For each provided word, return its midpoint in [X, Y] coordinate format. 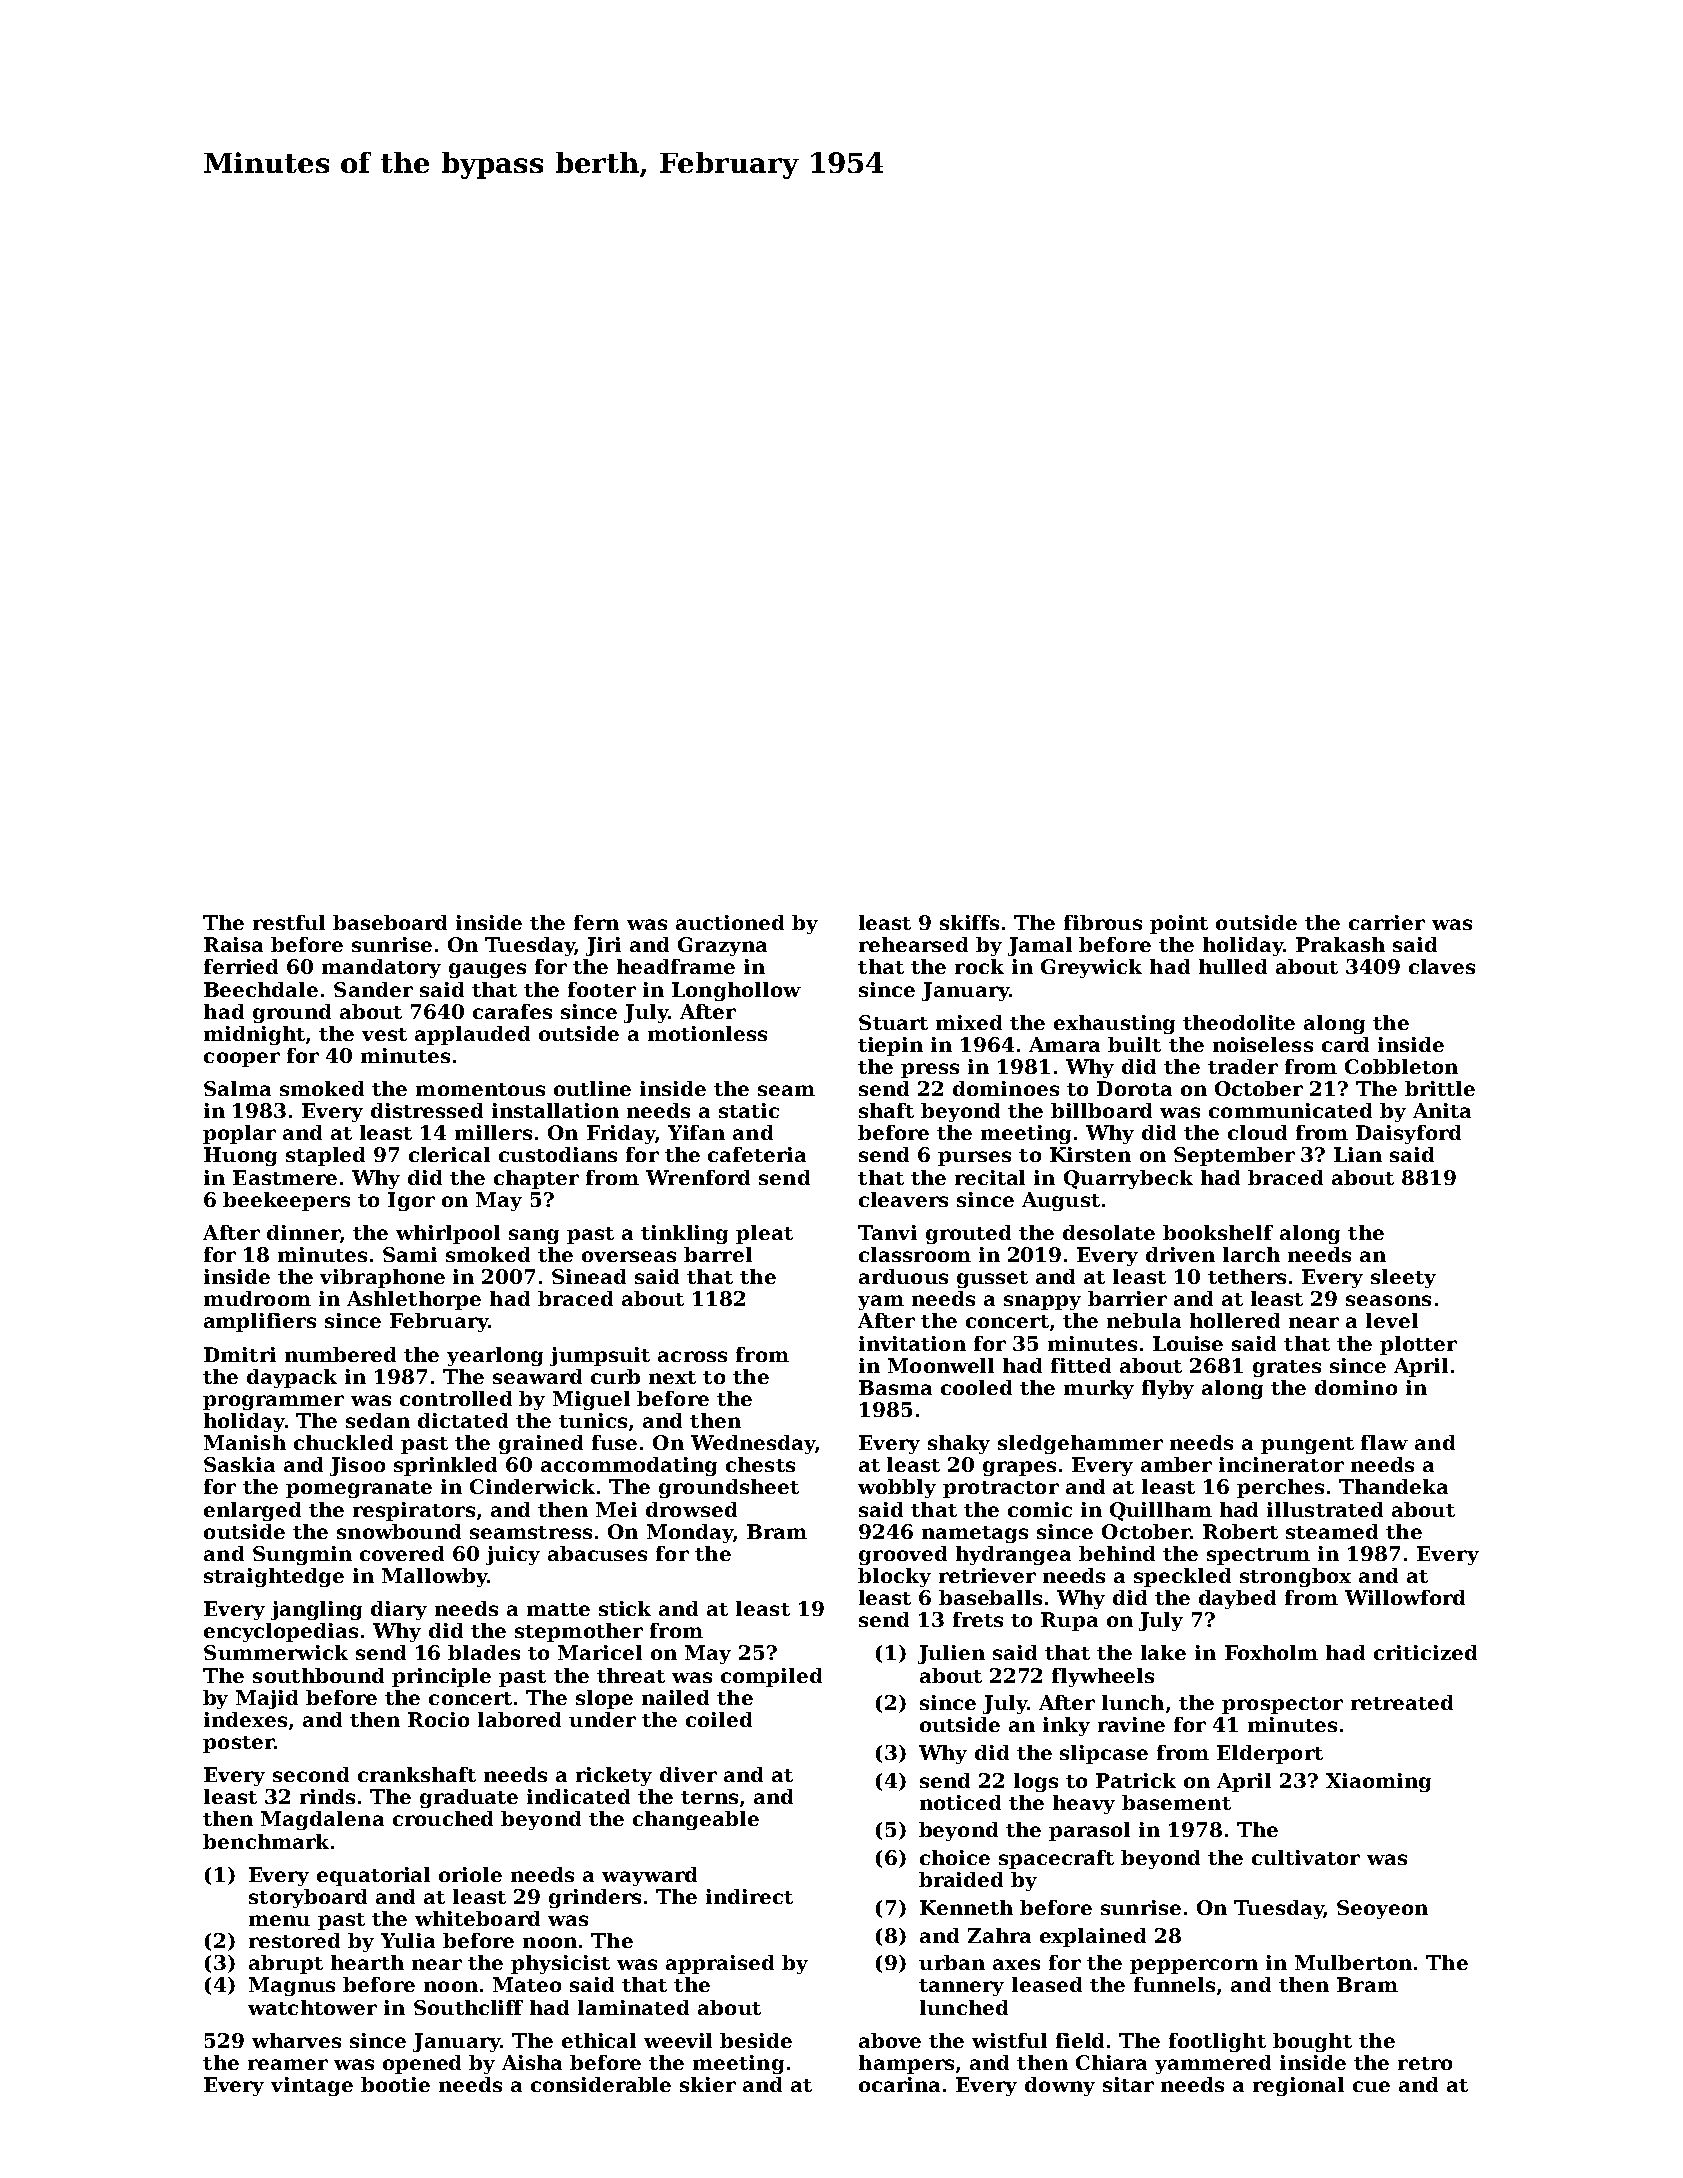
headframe [676, 966]
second [311, 1774]
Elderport [1270, 1754]
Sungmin [302, 1555]
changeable [696, 1820]
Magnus [292, 1986]
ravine [1131, 1724]
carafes [512, 1011]
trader [1243, 1066]
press [930, 1070]
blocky [894, 1577]
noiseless [1263, 1044]
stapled [325, 1156]
